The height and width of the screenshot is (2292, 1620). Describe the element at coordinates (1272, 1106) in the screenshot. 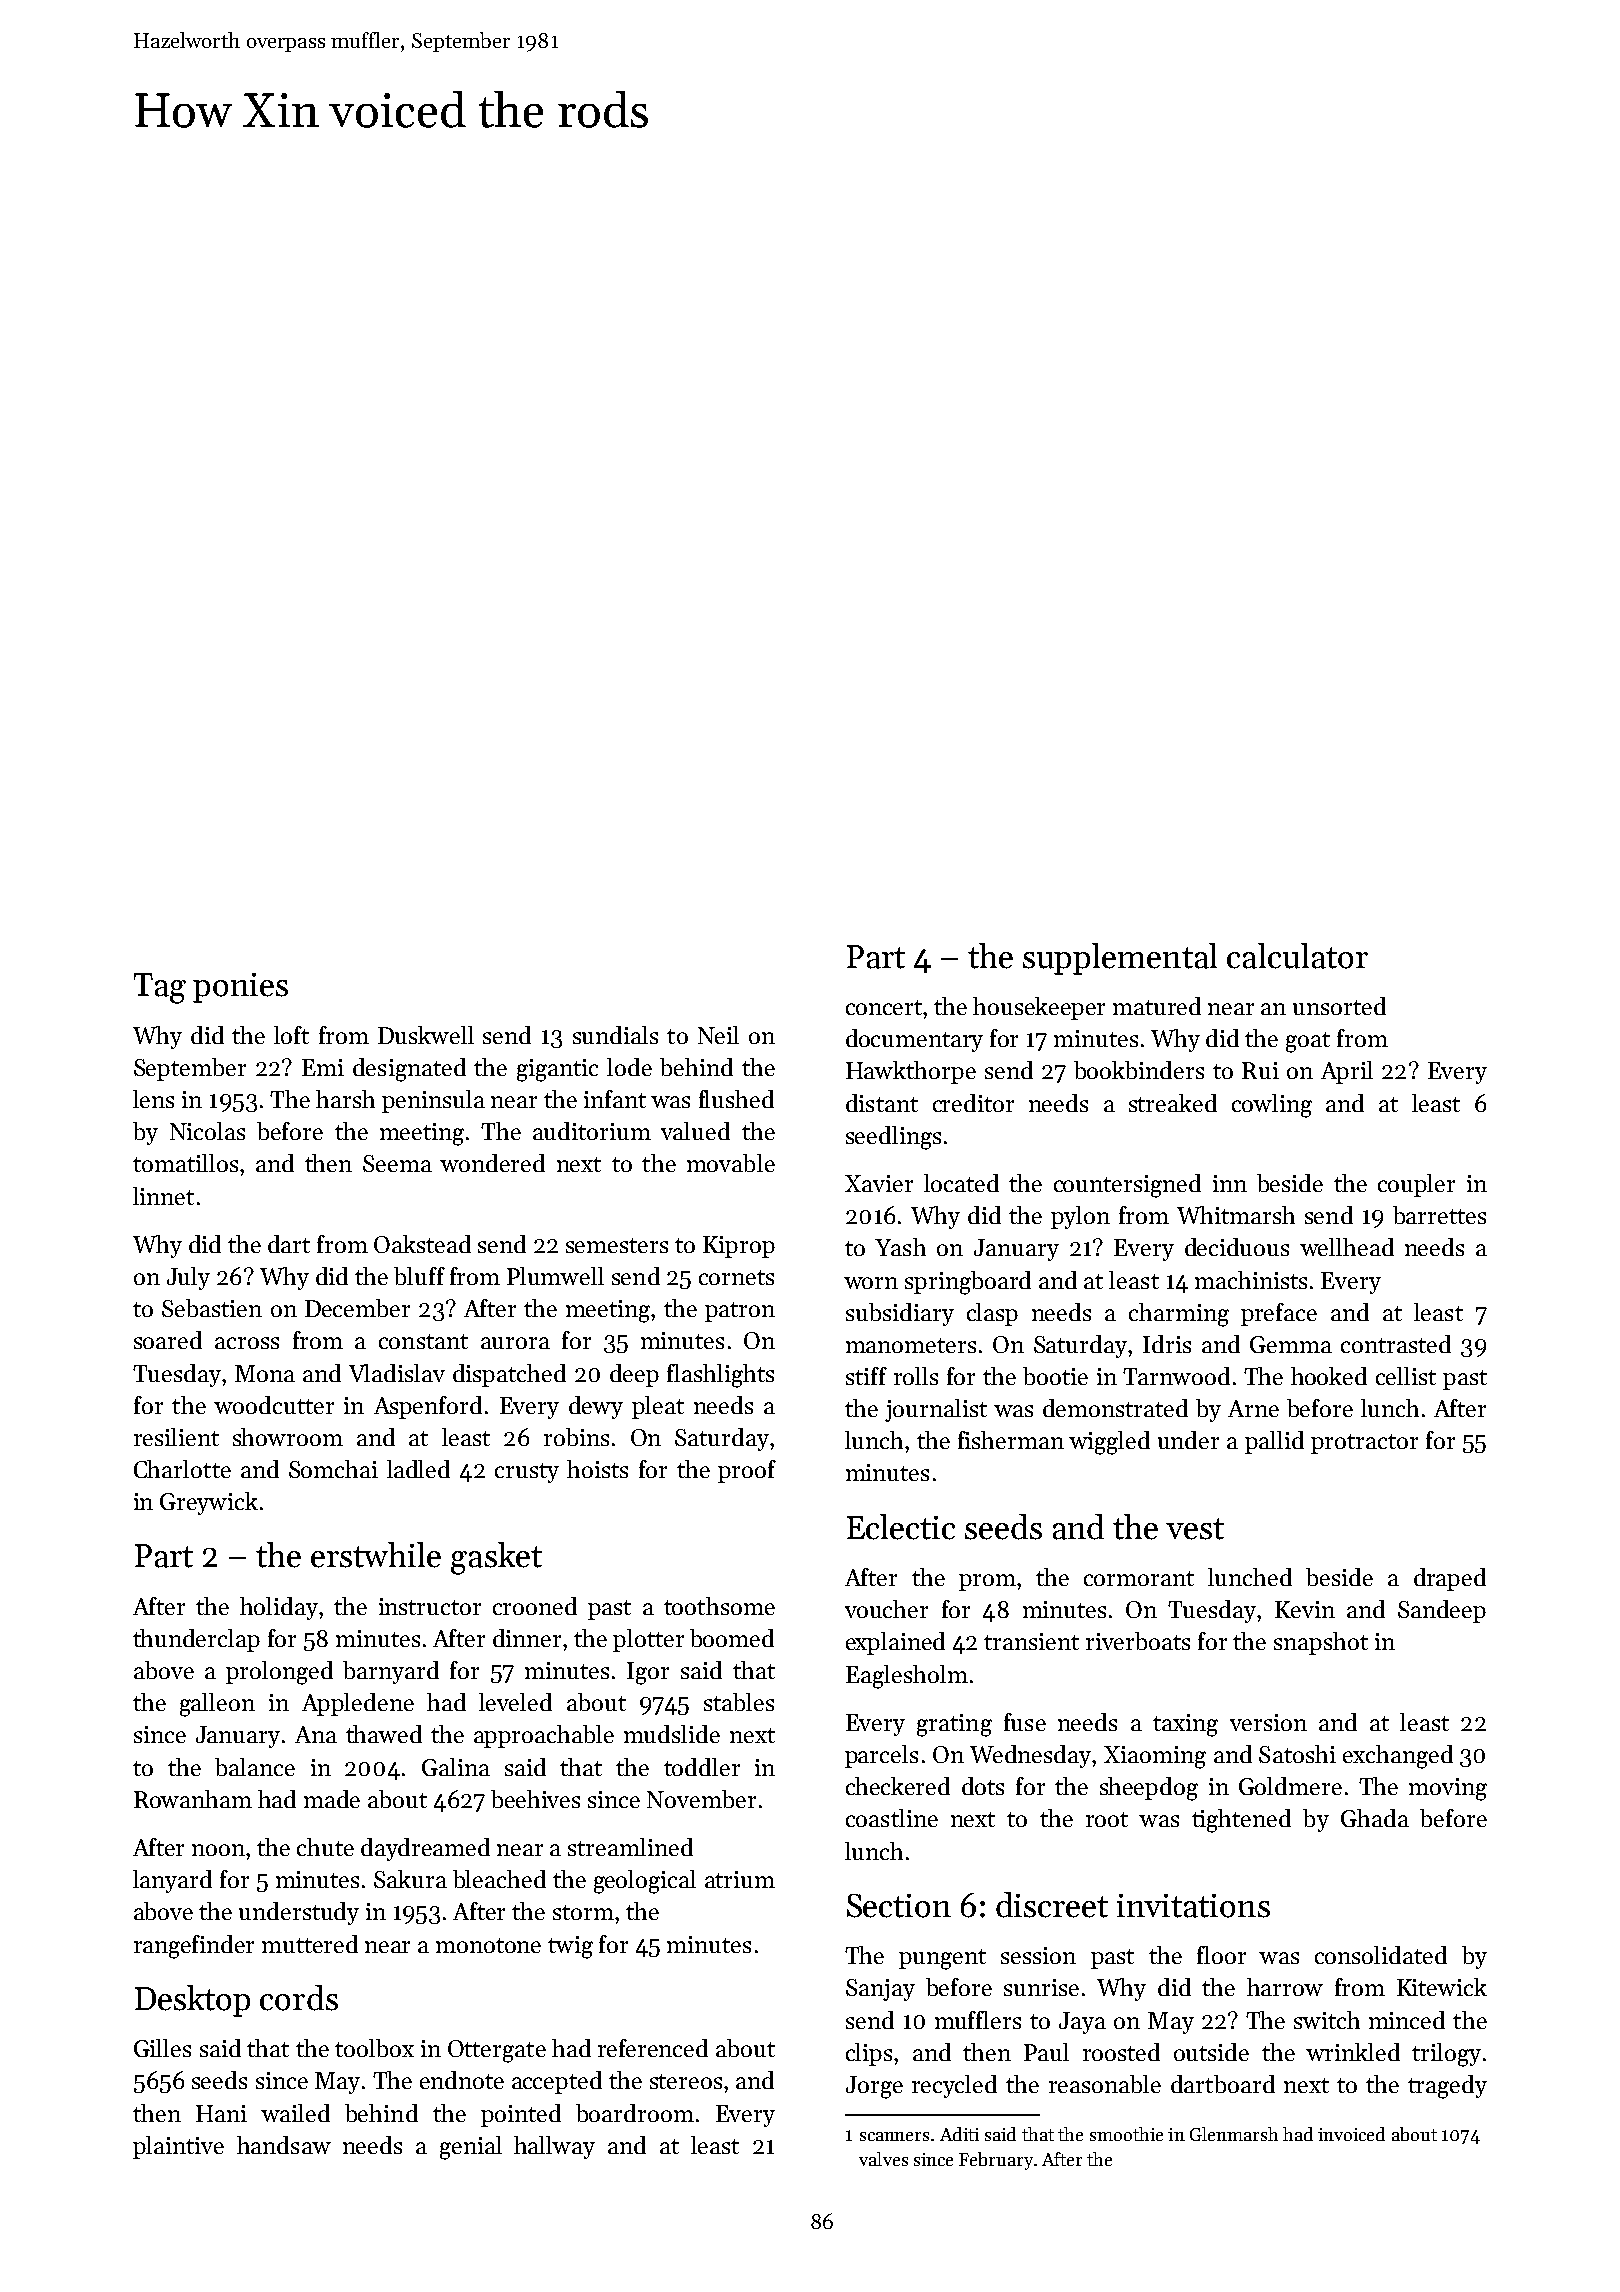

I see `cowling` at that location.
